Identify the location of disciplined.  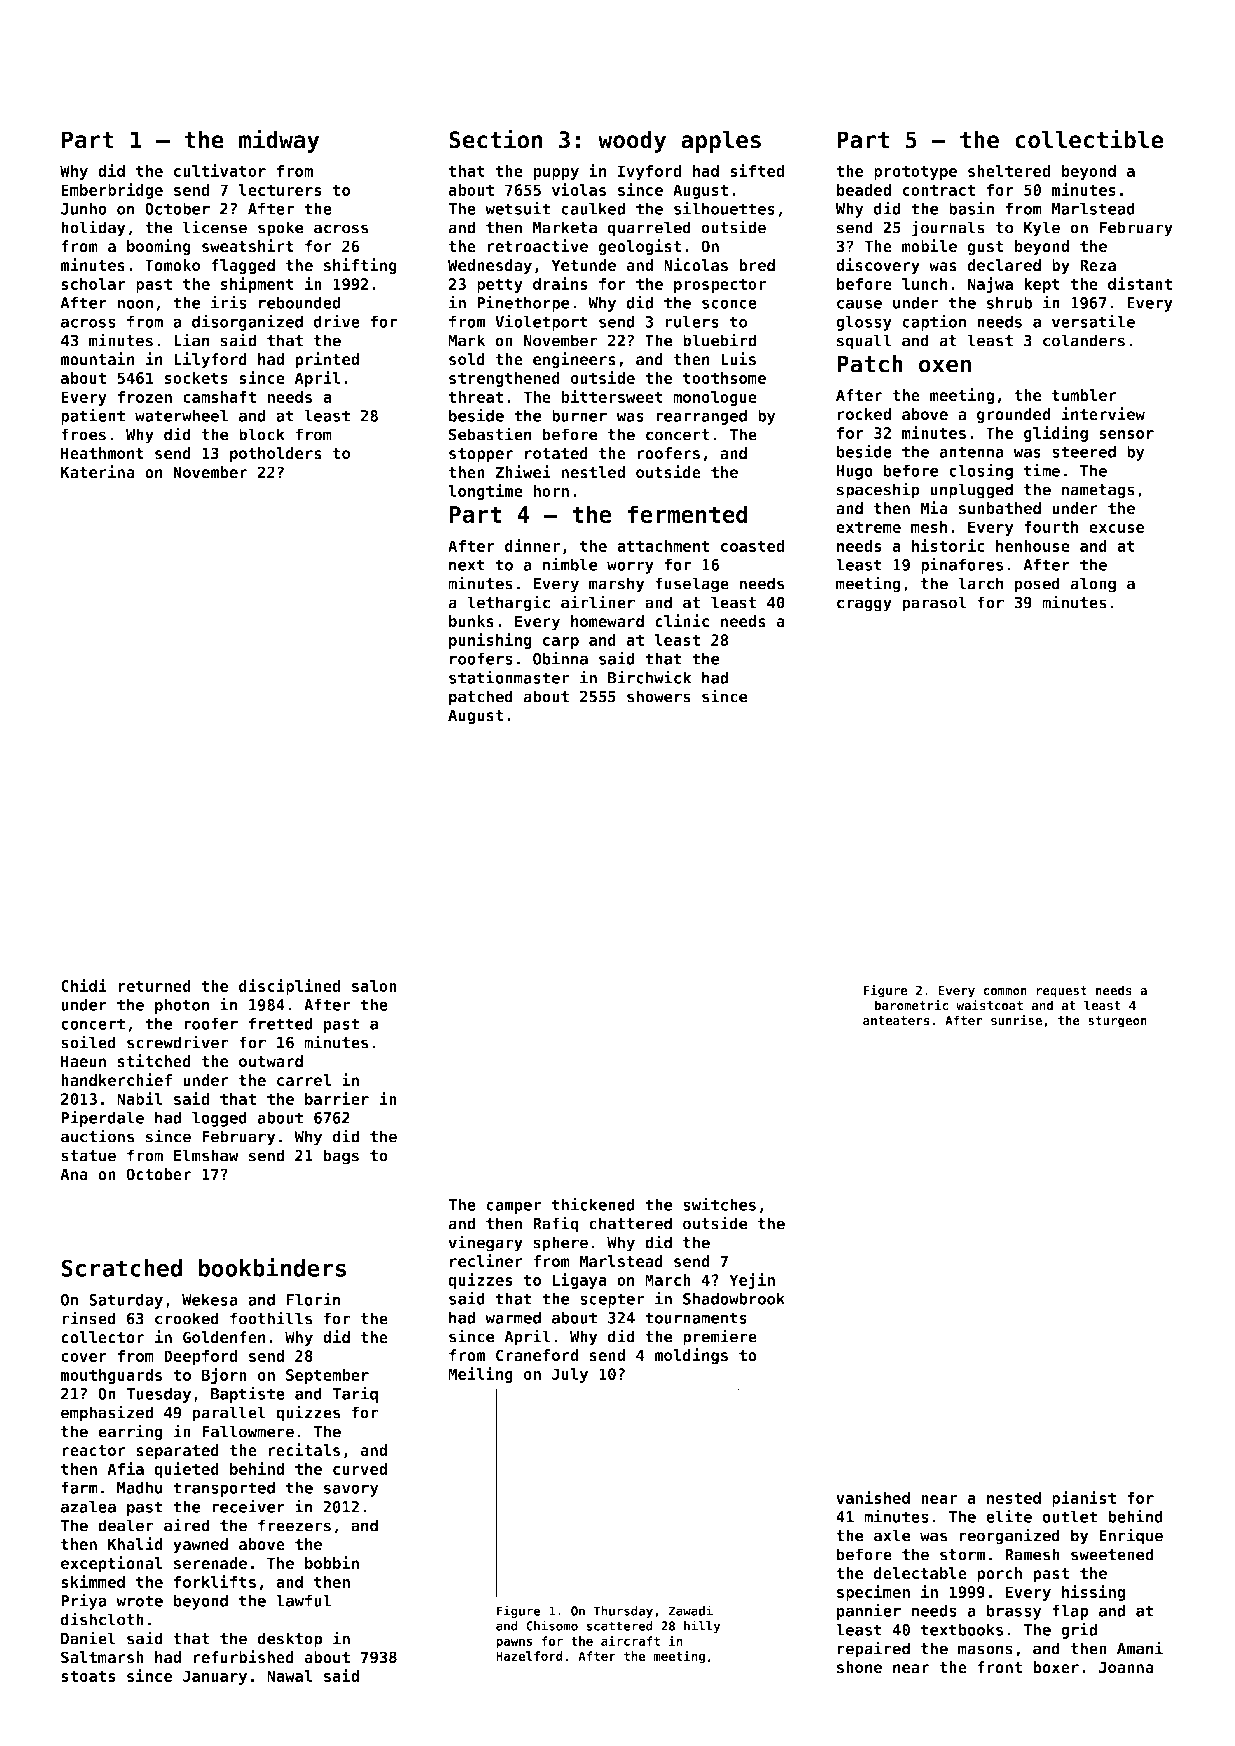
(290, 987).
